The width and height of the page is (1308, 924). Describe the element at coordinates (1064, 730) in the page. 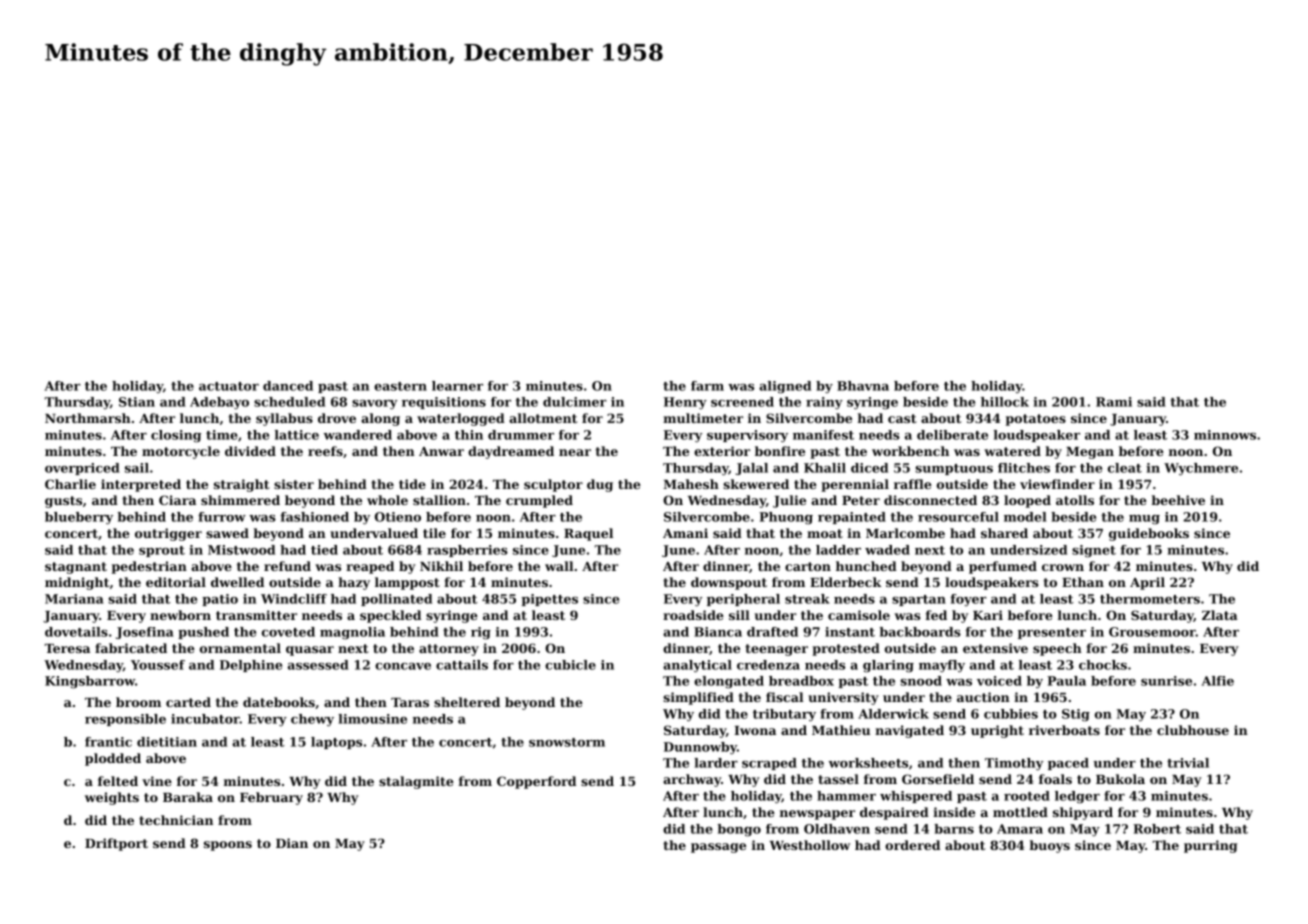

I see `riverboats` at that location.
